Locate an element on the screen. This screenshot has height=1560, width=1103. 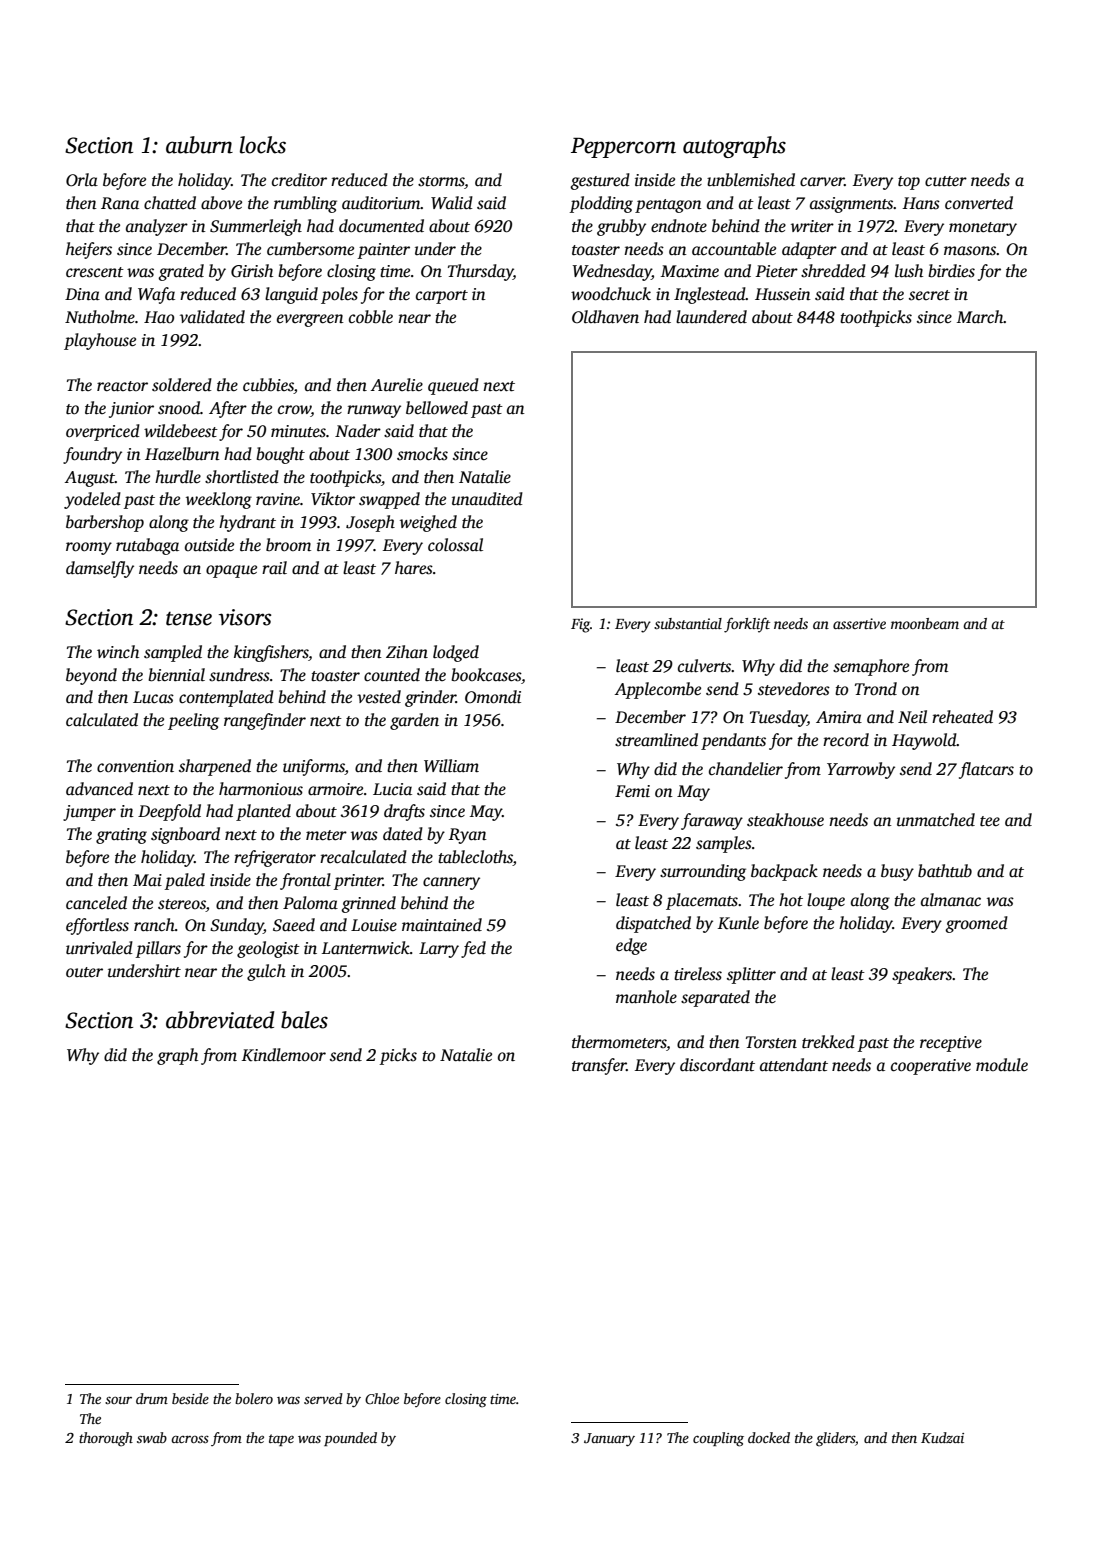
unaudited is located at coordinates (487, 499).
